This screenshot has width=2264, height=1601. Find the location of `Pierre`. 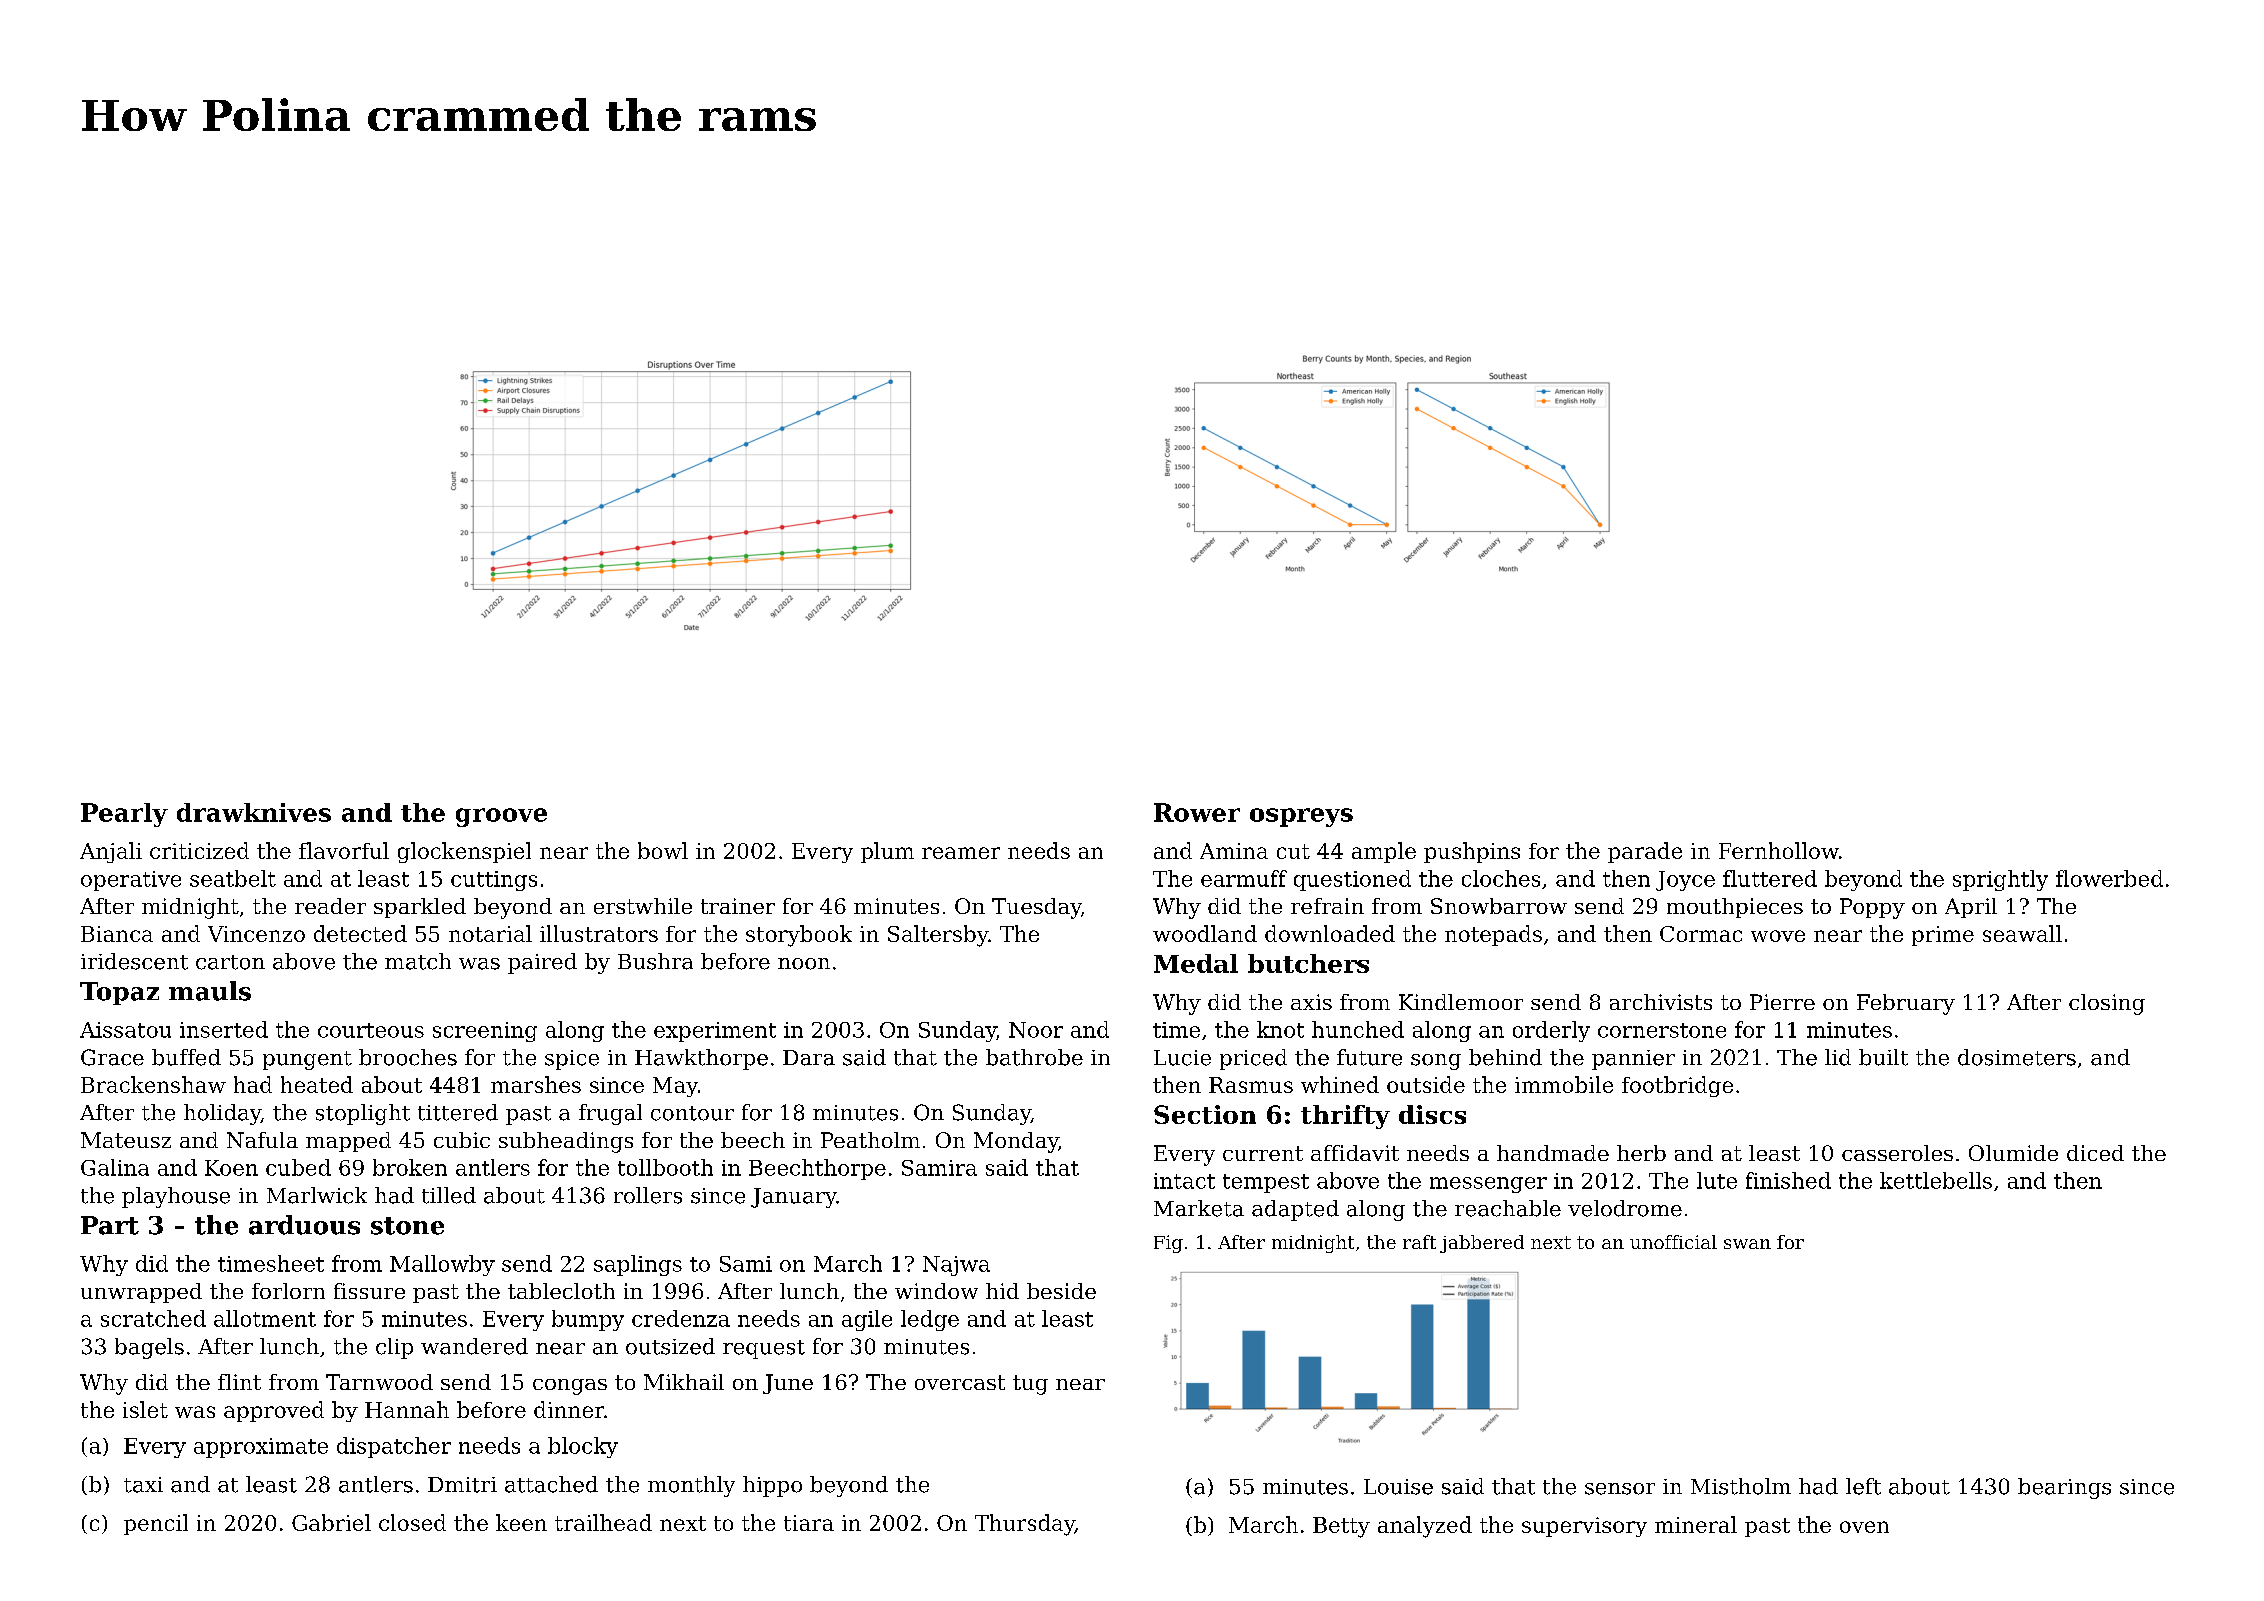

Pierre is located at coordinates (1782, 1002).
